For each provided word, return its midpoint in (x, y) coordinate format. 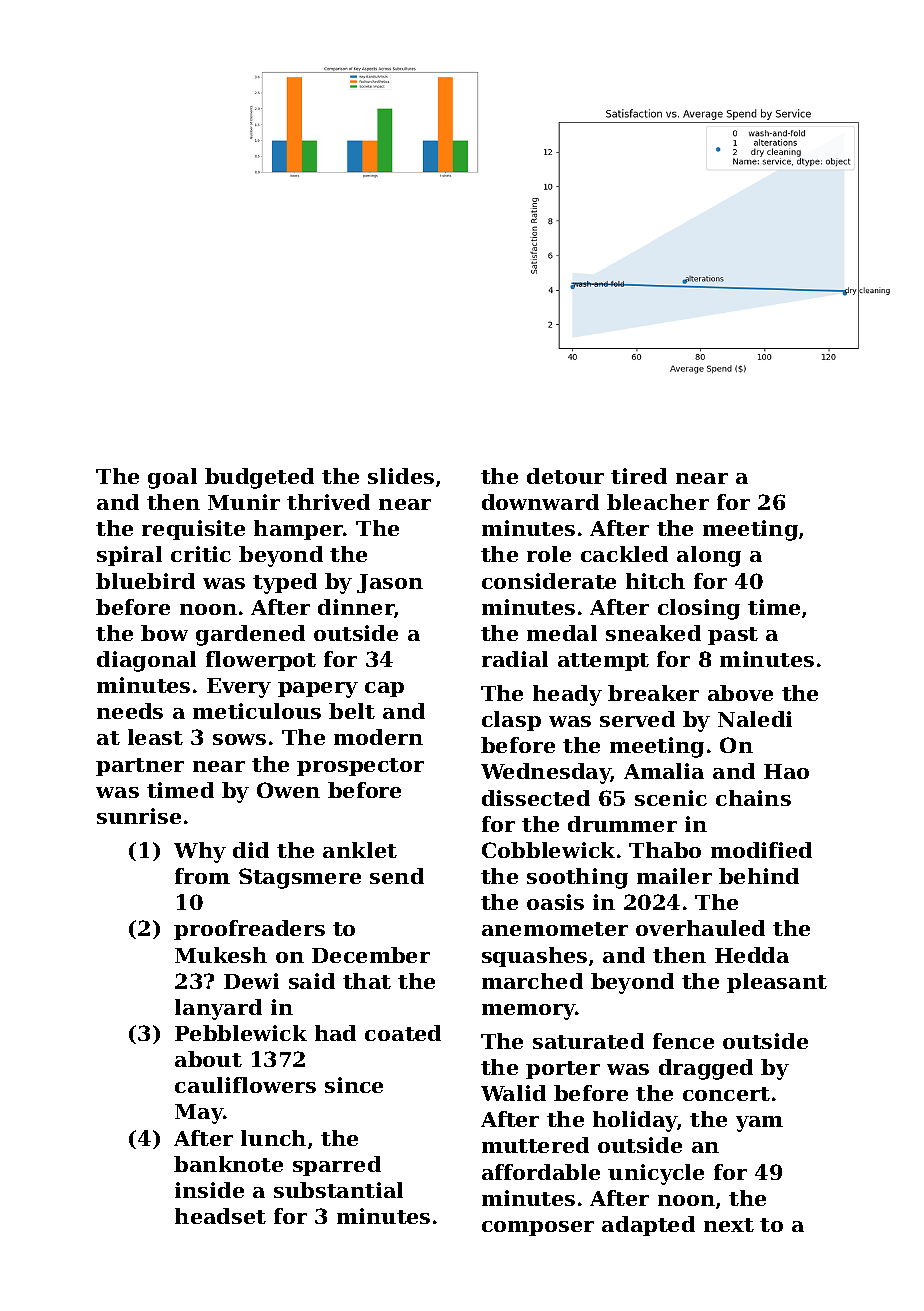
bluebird (145, 581)
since (354, 1085)
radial (515, 659)
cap (384, 689)
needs (130, 711)
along (709, 556)
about (208, 1059)
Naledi (755, 719)
